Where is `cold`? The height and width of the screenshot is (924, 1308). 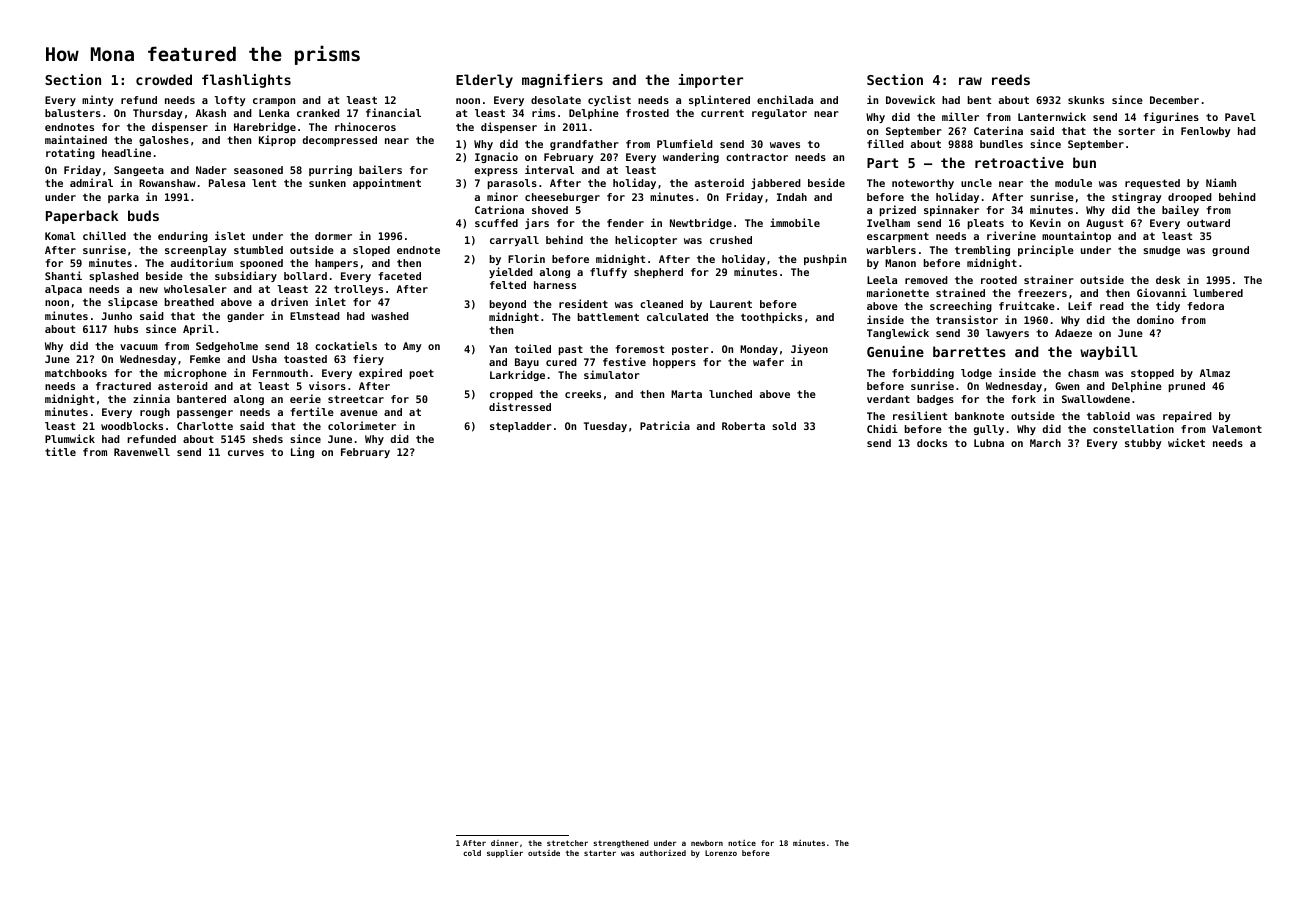 cold is located at coordinates (472, 853).
